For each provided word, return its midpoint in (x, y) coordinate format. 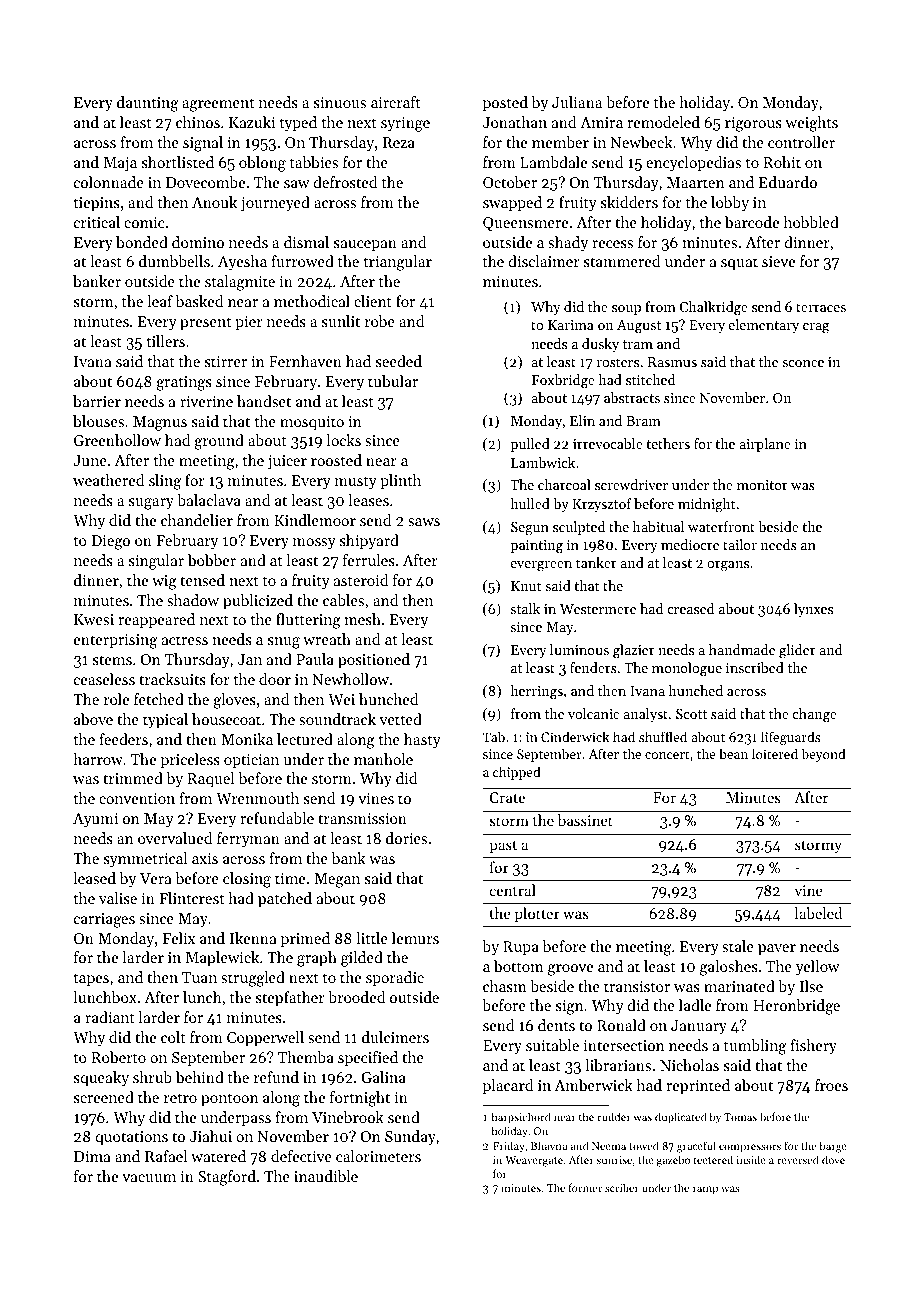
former (585, 1187)
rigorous (753, 124)
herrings (536, 692)
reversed (798, 1159)
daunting (147, 104)
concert (667, 755)
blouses (98, 421)
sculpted (579, 528)
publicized (258, 601)
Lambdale (553, 162)
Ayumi (95, 820)
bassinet (585, 820)
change (815, 715)
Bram (643, 421)
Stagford (227, 1178)
